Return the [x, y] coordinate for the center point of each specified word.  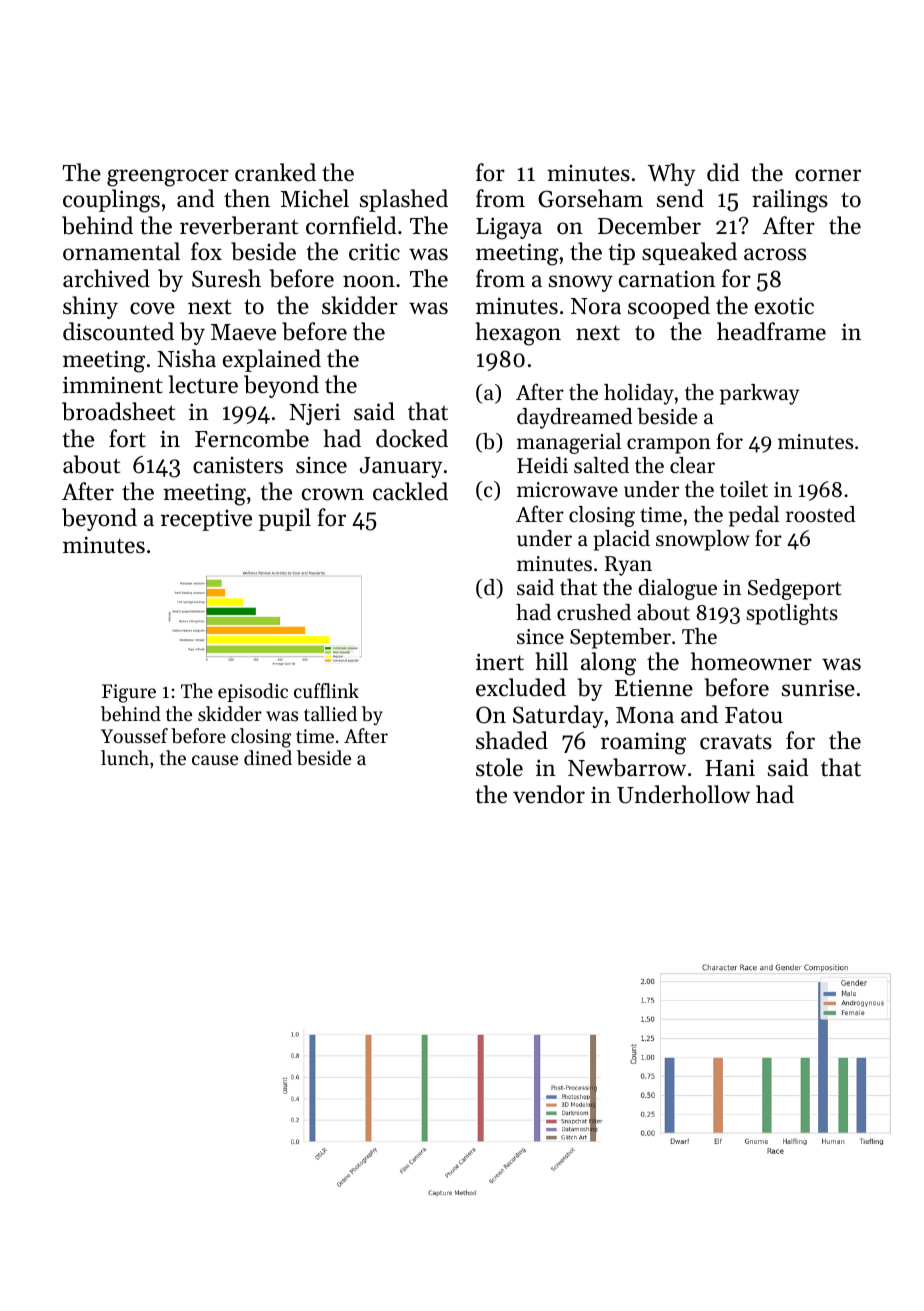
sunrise [818, 688]
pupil [284, 519]
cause [215, 760]
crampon [669, 446]
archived [106, 278]
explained [272, 360]
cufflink [326, 690]
